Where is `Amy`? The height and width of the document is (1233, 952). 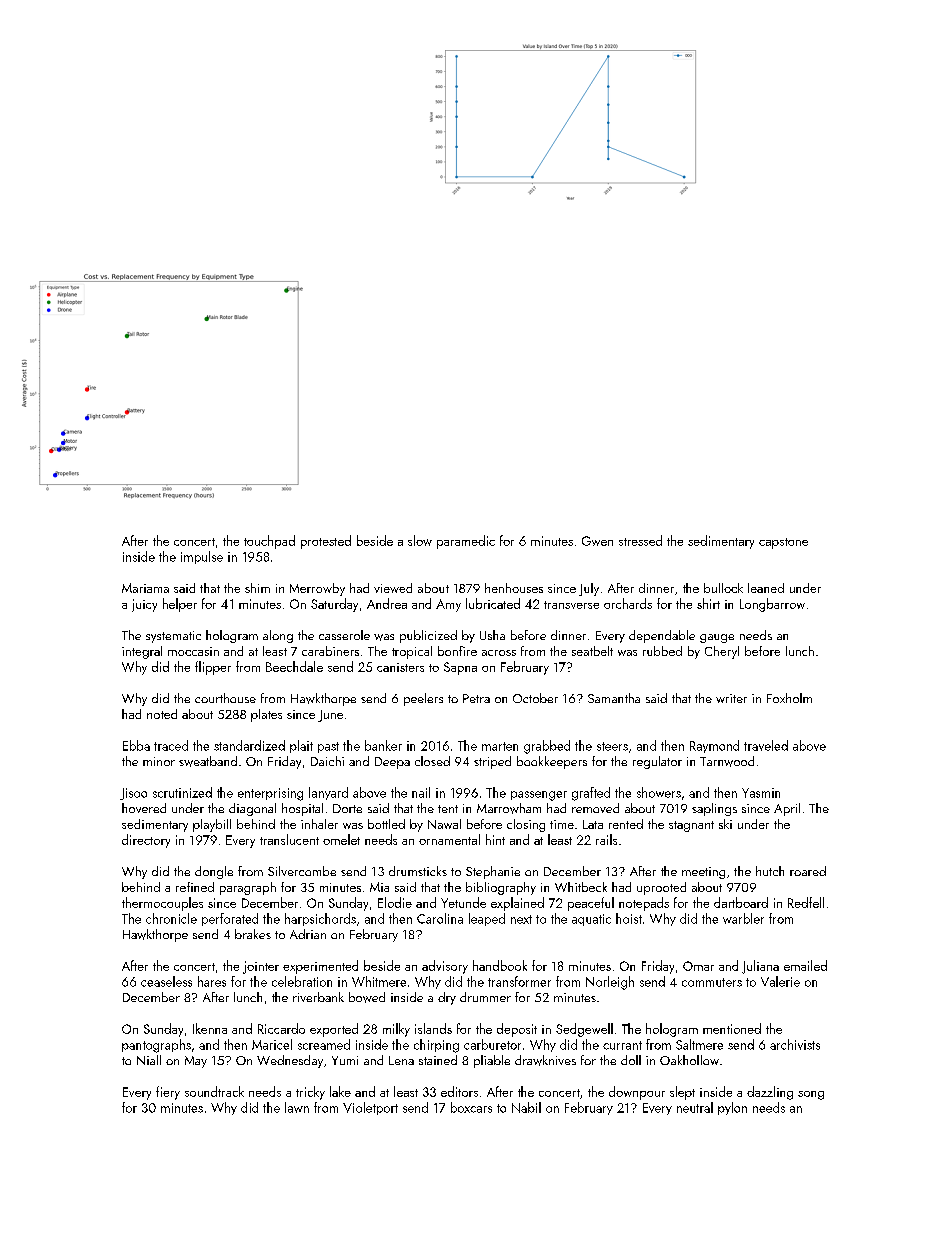
Amy is located at coordinates (448, 605).
